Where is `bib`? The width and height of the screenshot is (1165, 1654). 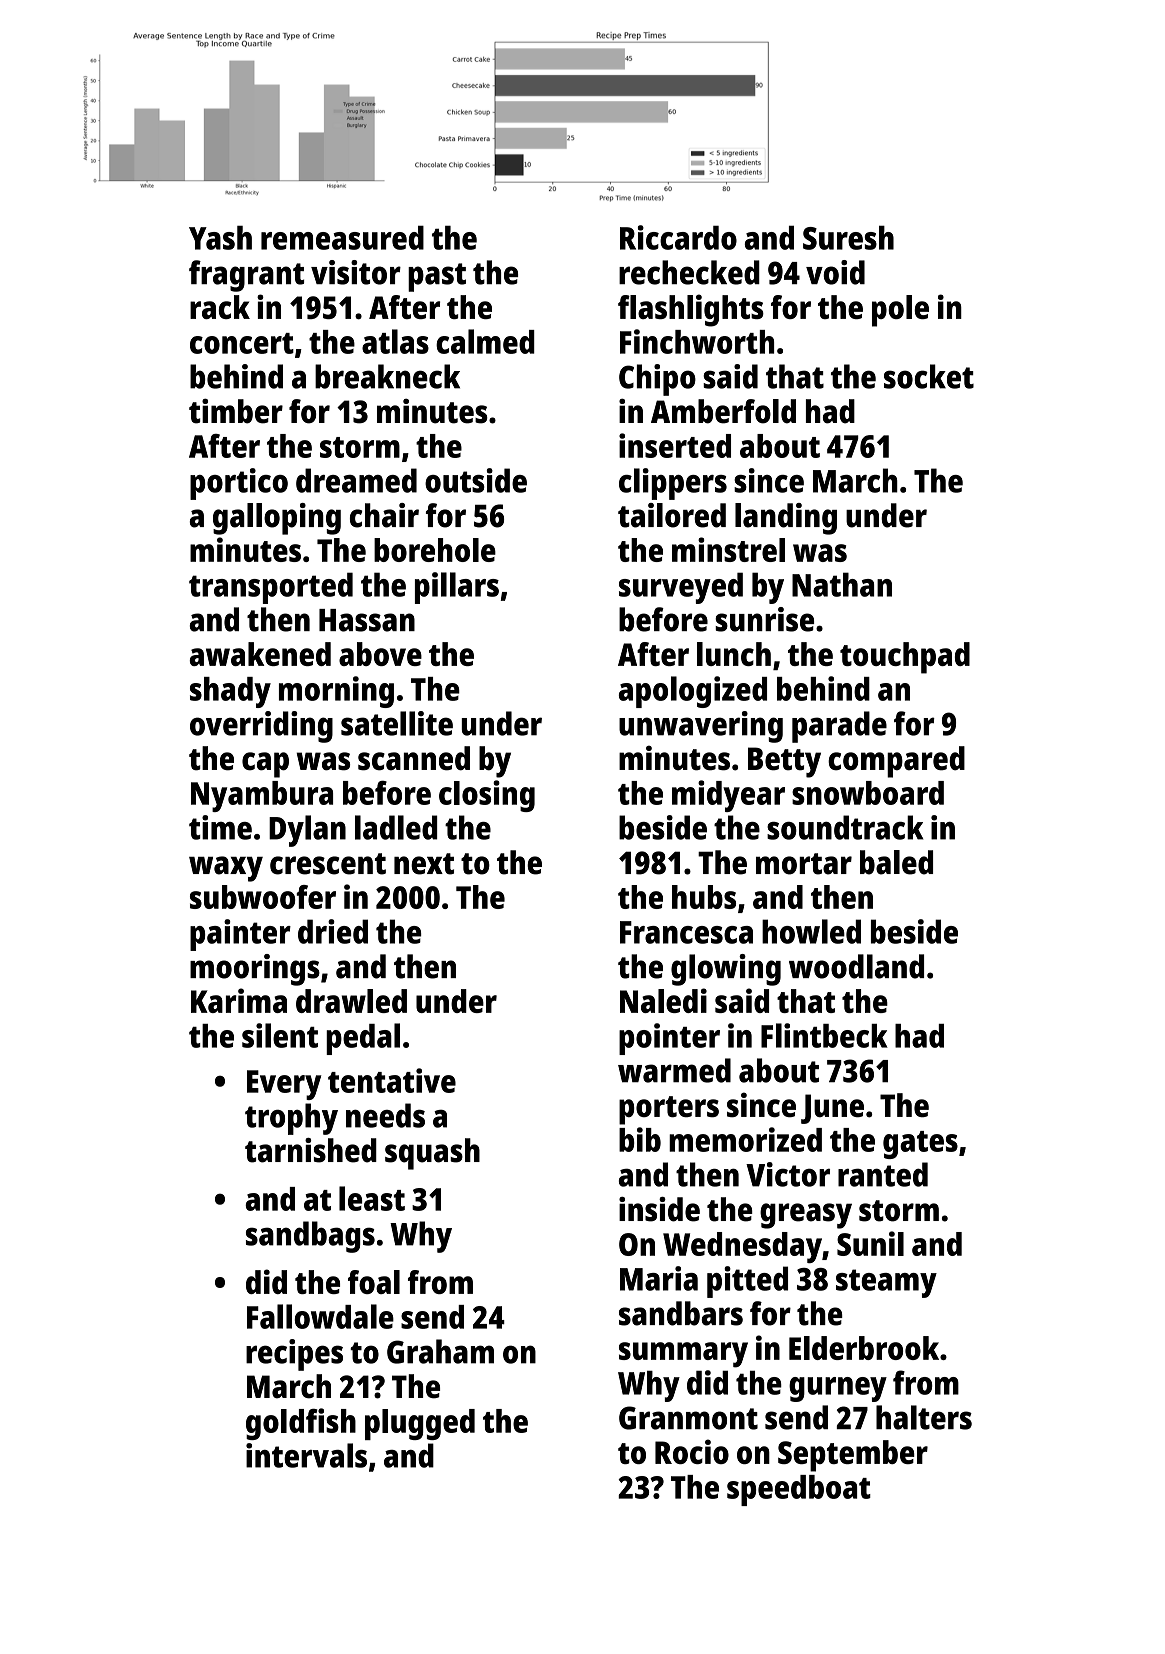
bib is located at coordinates (640, 1139).
